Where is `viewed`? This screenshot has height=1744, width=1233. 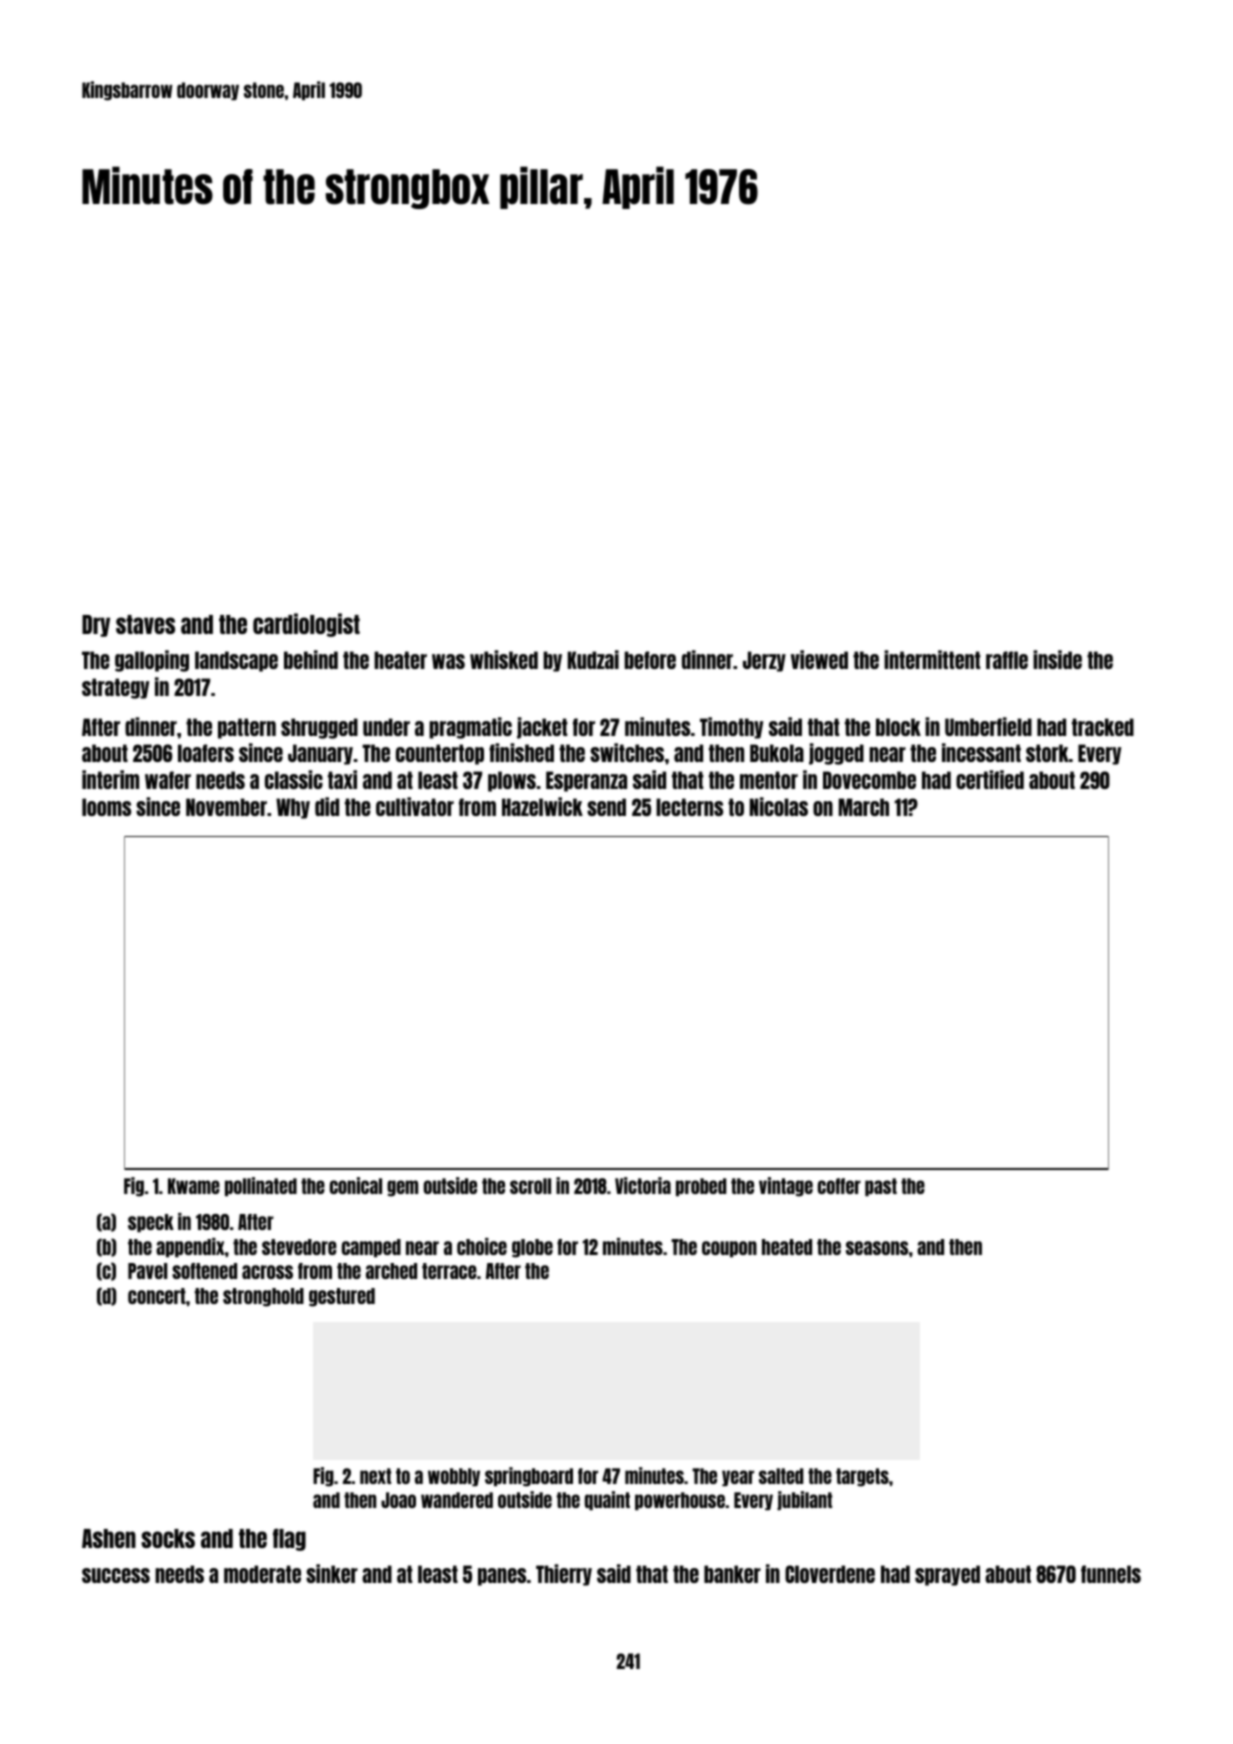
viewed is located at coordinates (819, 659).
